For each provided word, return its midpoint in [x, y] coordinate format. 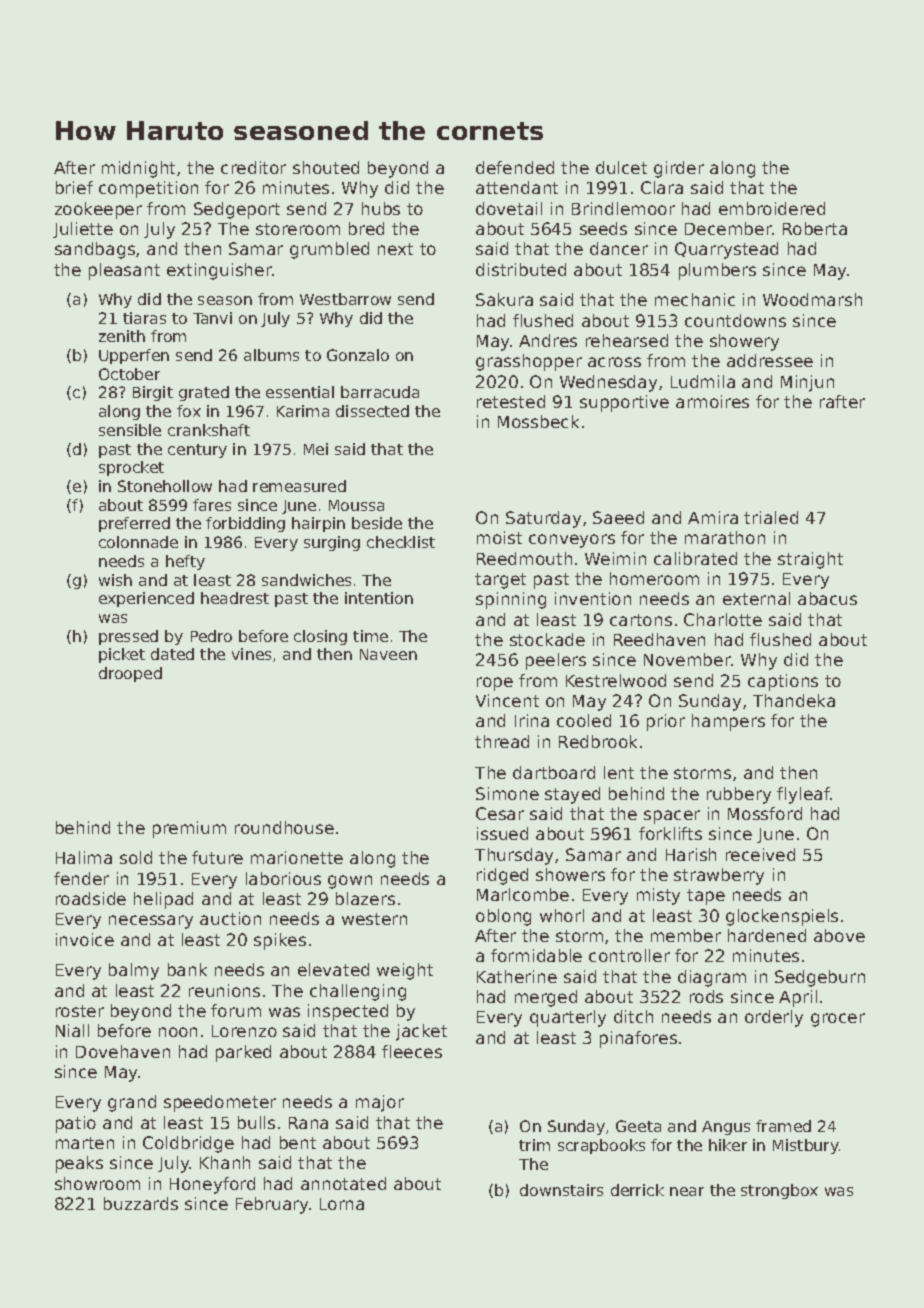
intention [379, 598]
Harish [691, 854]
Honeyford [212, 1185]
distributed [521, 269]
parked [243, 1053]
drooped [130, 674]
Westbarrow [345, 299]
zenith [122, 336]
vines [251, 654]
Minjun [807, 383]
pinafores [638, 1039]
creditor [253, 167]
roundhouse [284, 827]
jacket [421, 1032]
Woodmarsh [812, 299]
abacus [827, 598]
